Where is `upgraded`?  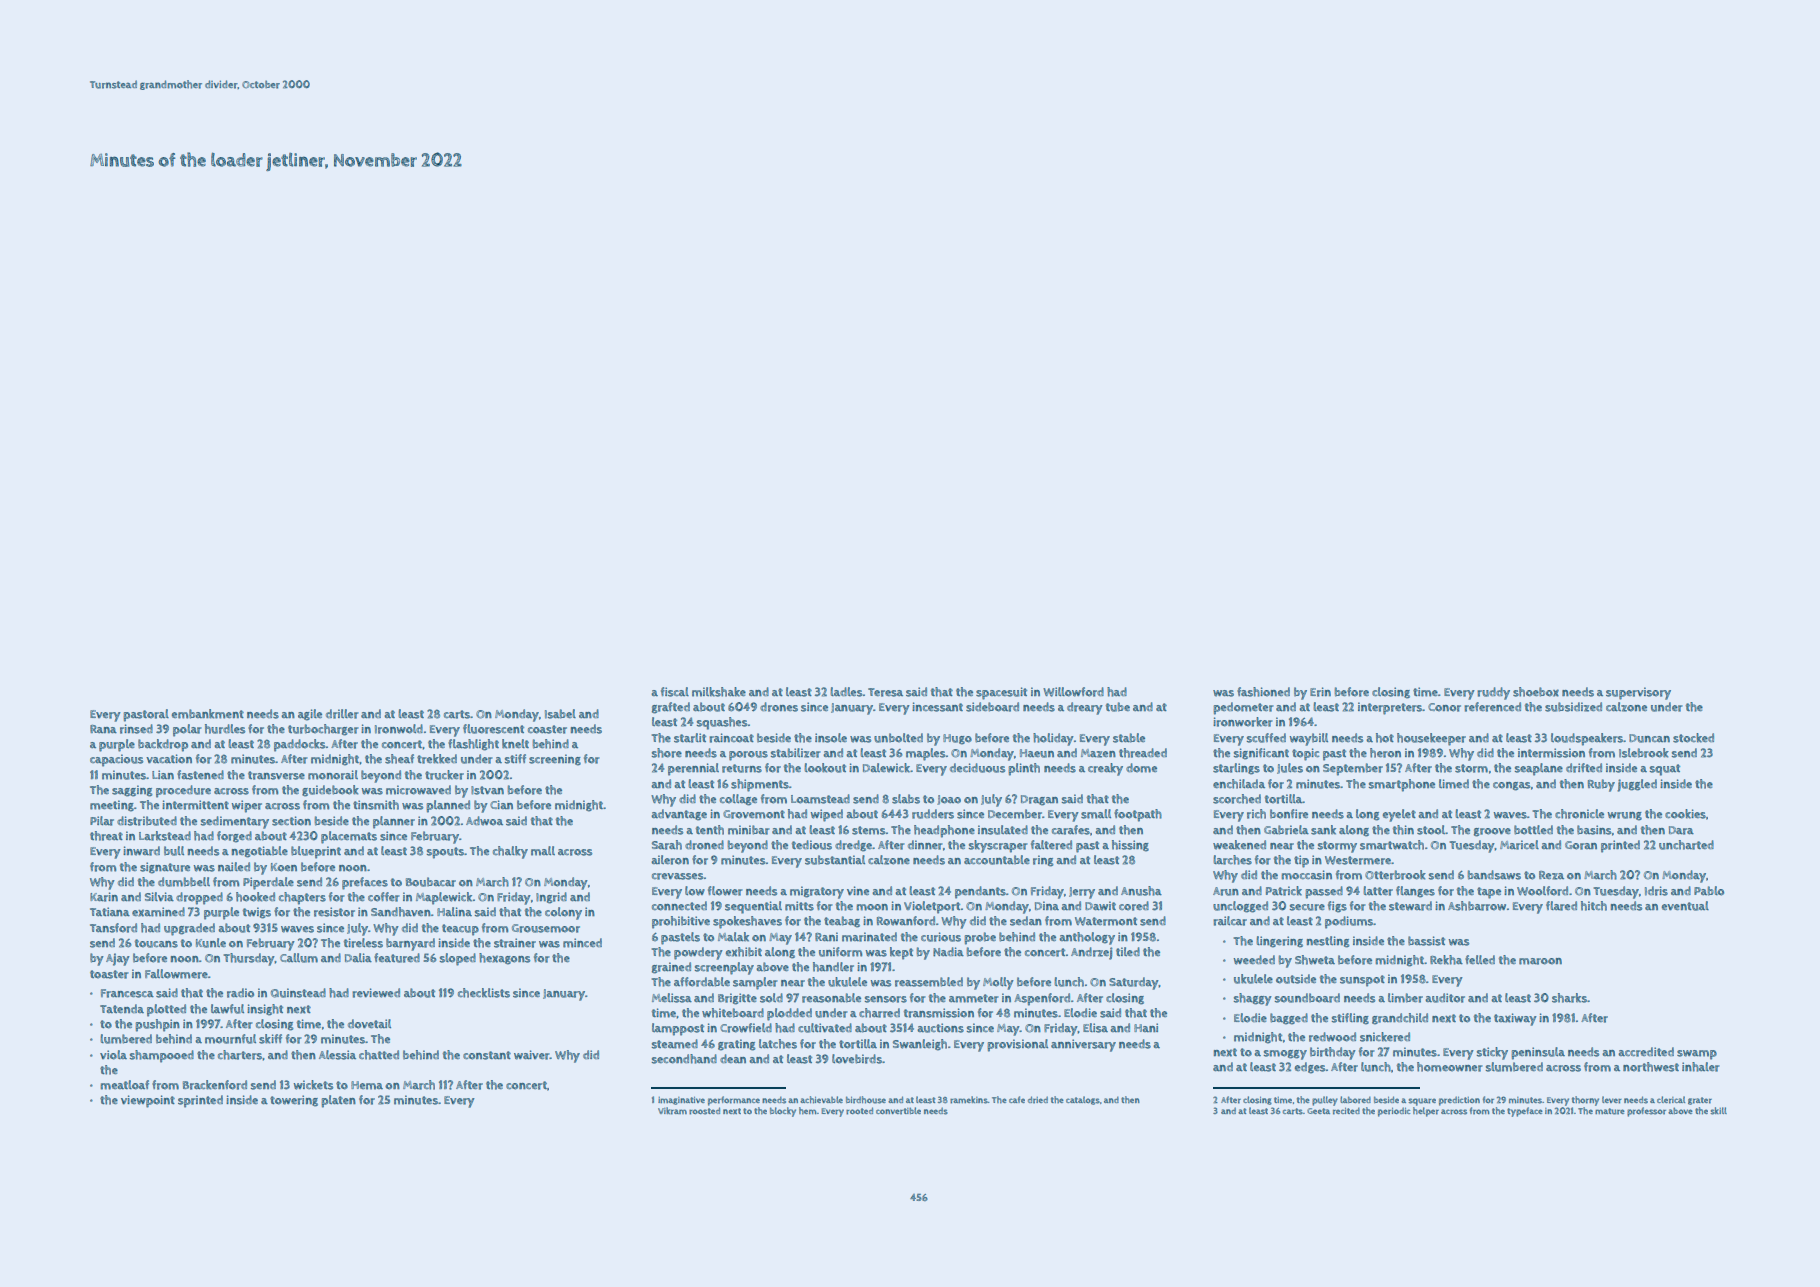
upgraded is located at coordinates (189, 929).
